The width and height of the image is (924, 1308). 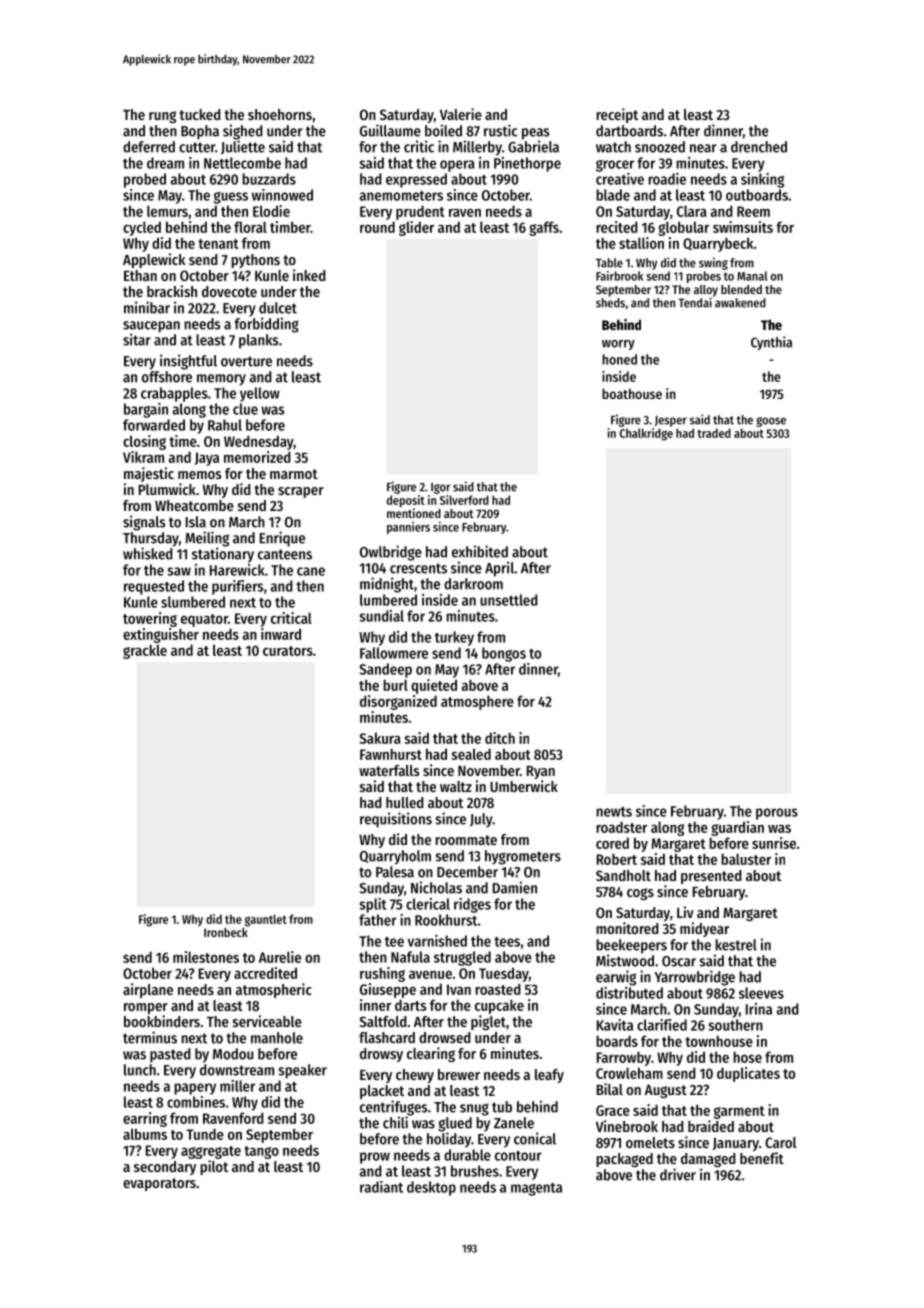 What do you see at coordinates (711, 877) in the image?
I see `presented` at bounding box center [711, 877].
